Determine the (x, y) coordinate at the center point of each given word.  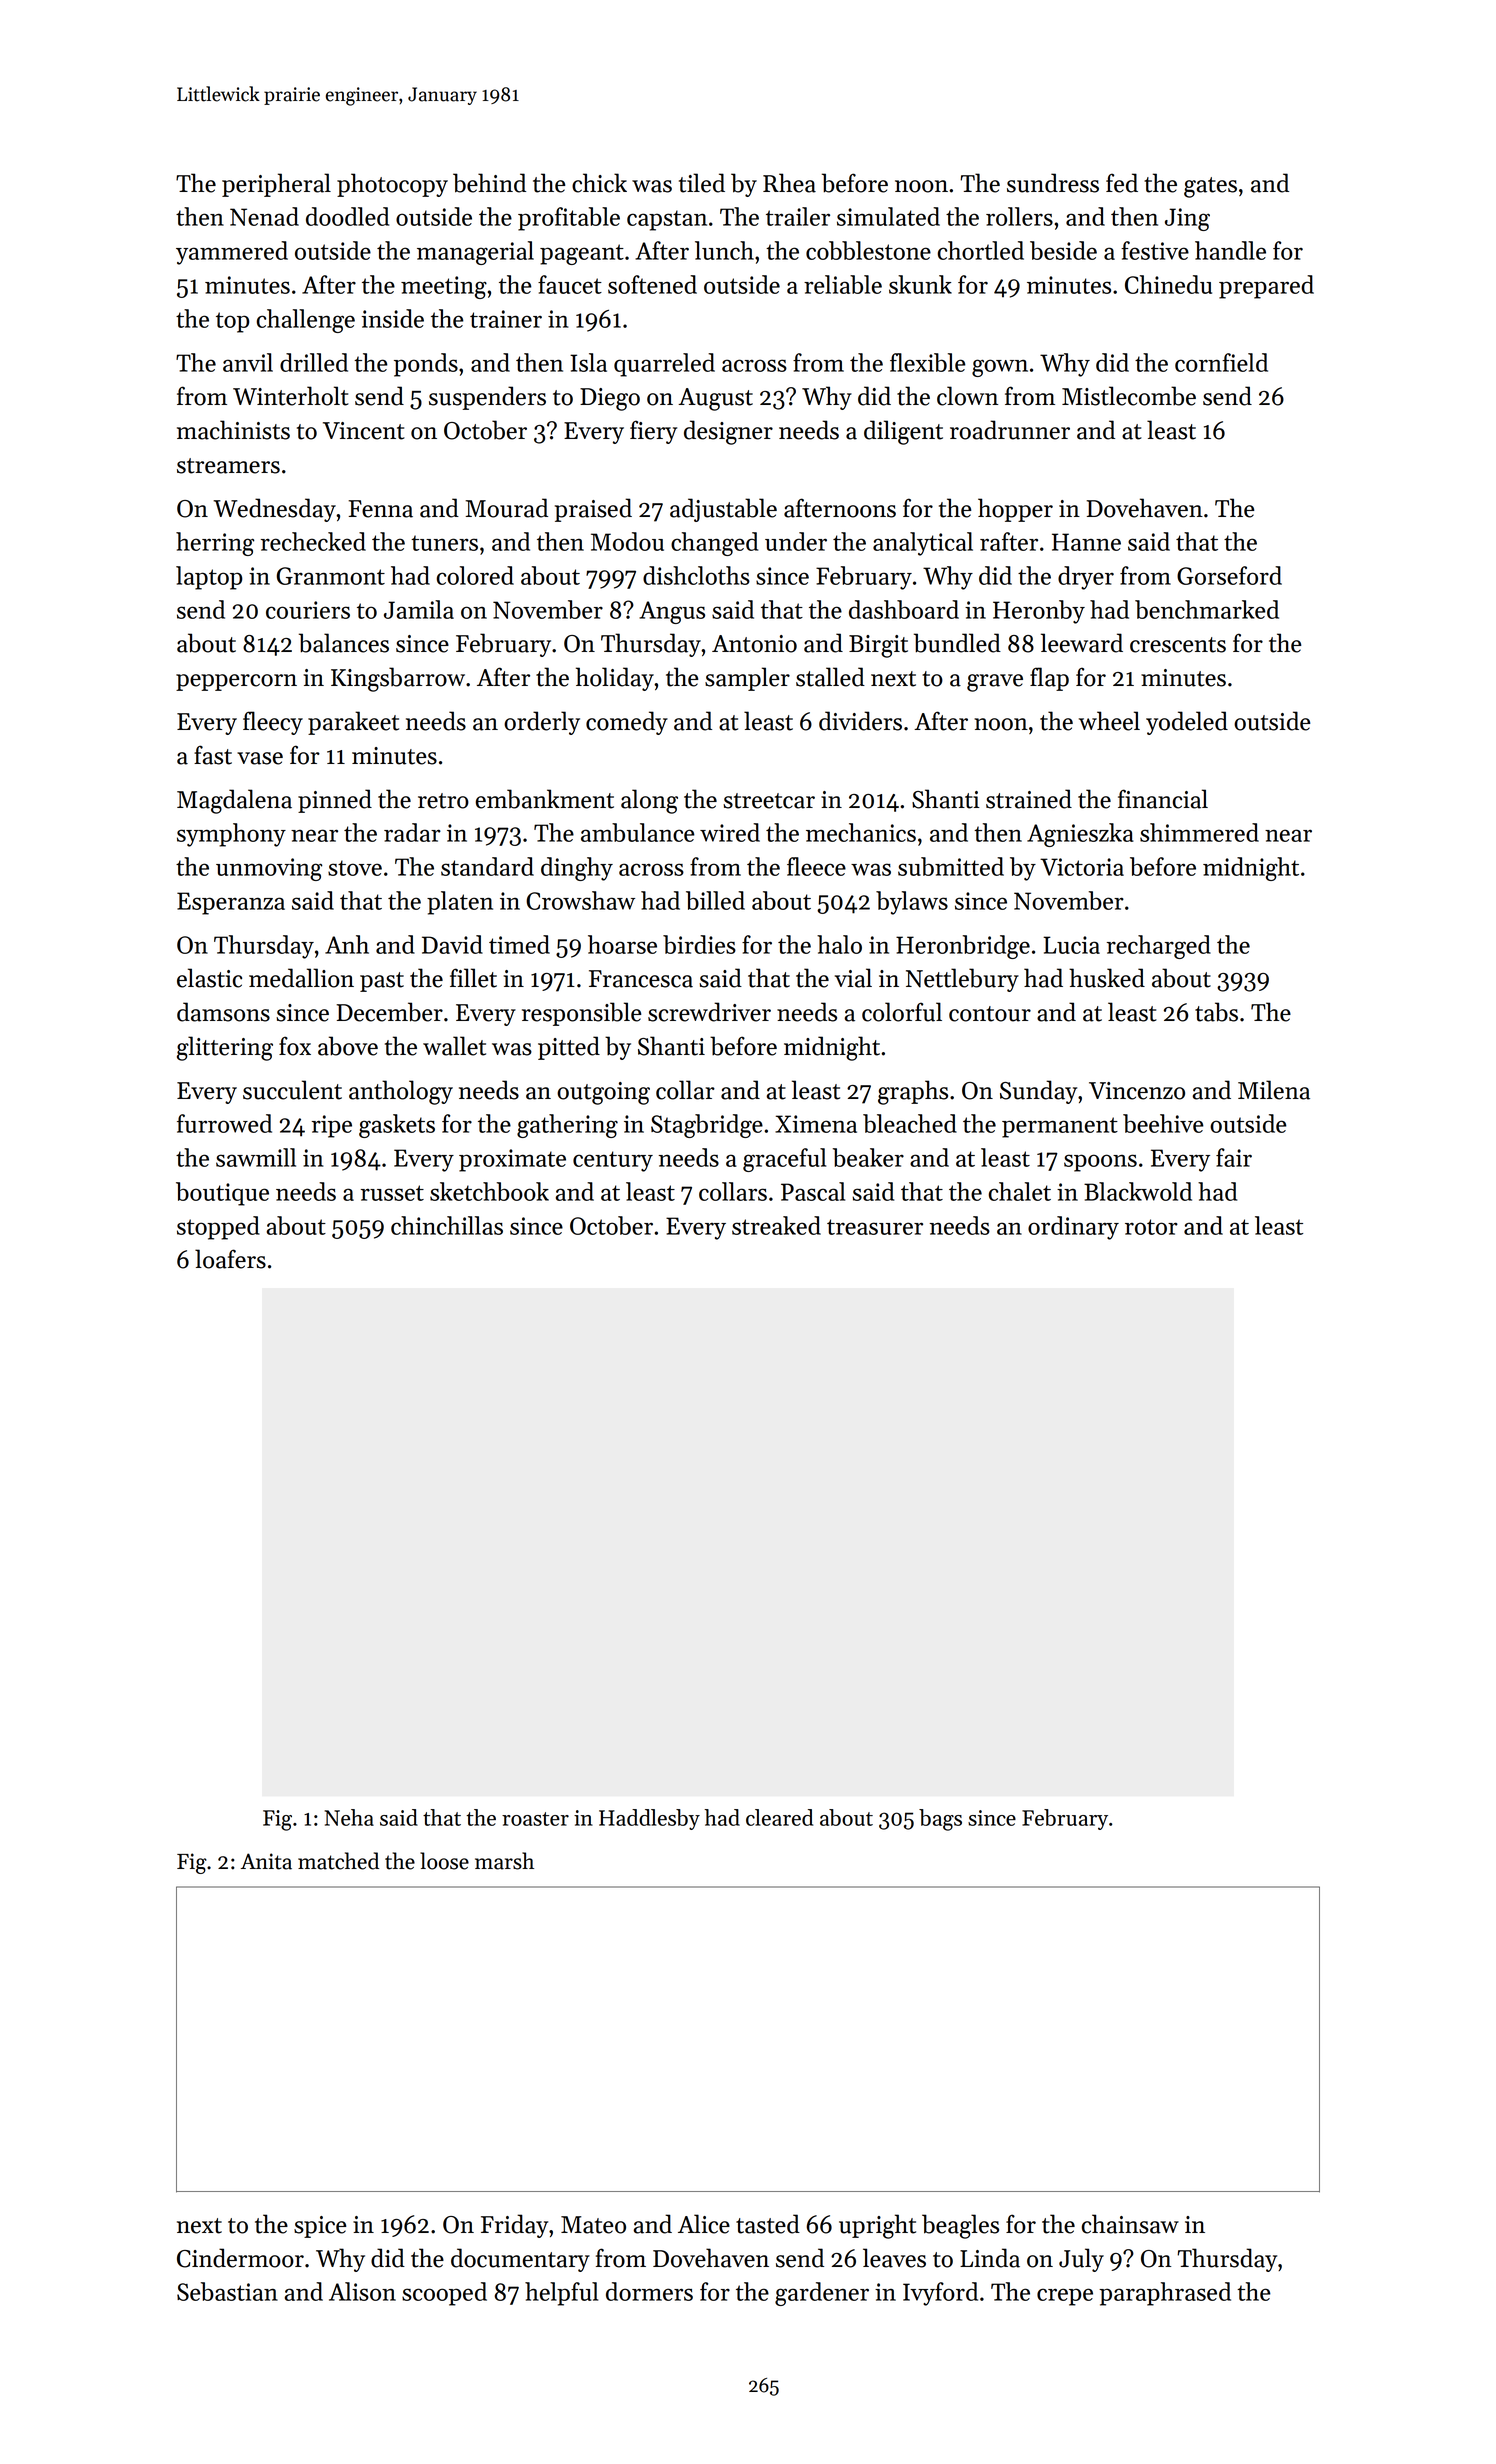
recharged (1159, 947)
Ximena (816, 1124)
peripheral (276, 185)
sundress (1053, 183)
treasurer (875, 1227)
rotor (1151, 1227)
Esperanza (231, 903)
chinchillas (447, 1225)
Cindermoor (240, 2258)
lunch (724, 250)
